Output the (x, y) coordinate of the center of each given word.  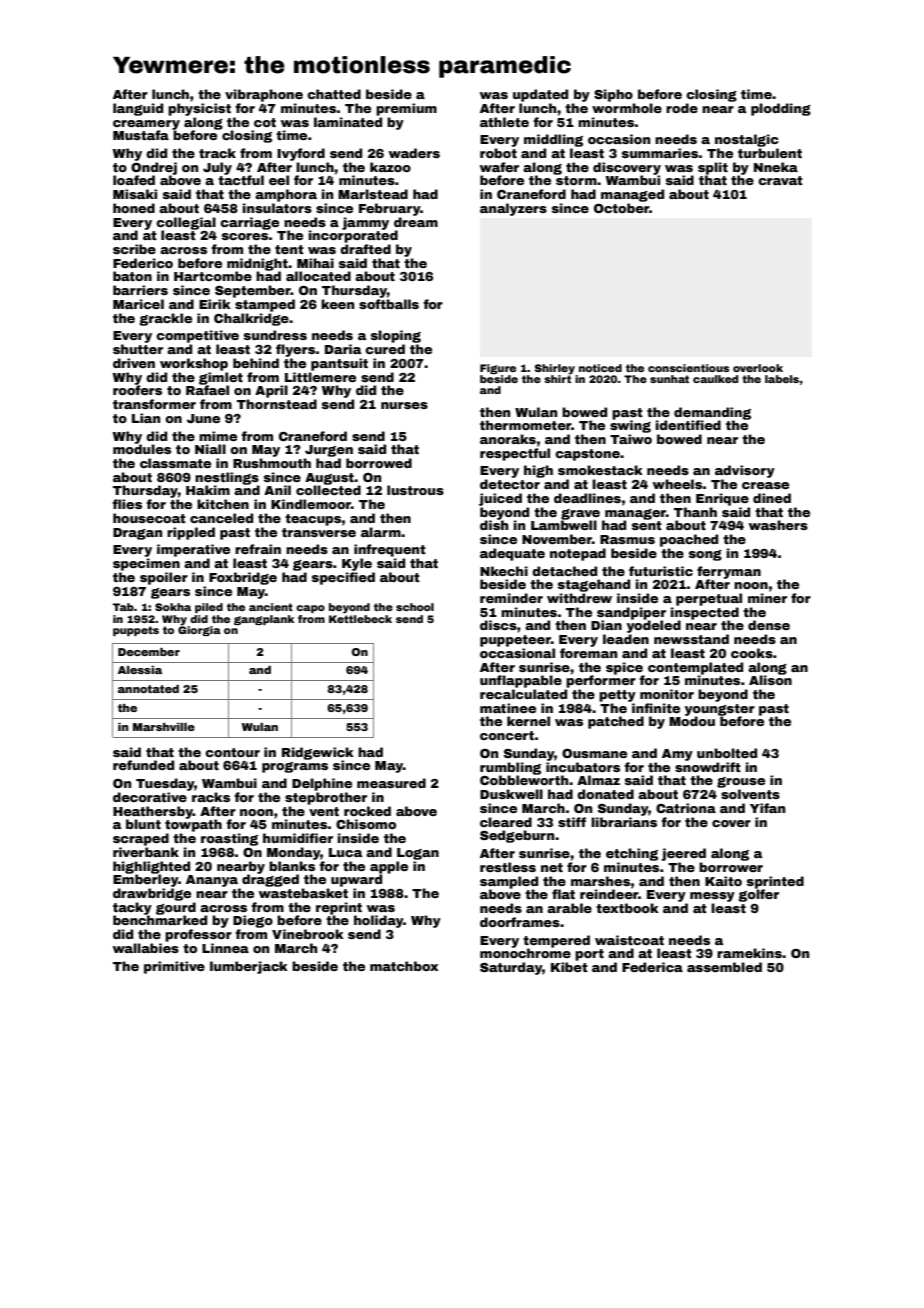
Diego (253, 921)
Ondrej (154, 168)
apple (389, 867)
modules (142, 449)
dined (772, 498)
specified (343, 578)
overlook (758, 368)
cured (385, 349)
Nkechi (504, 571)
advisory (745, 471)
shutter (138, 349)
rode (682, 108)
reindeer (609, 894)
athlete (504, 122)
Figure (498, 369)
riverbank (146, 852)
